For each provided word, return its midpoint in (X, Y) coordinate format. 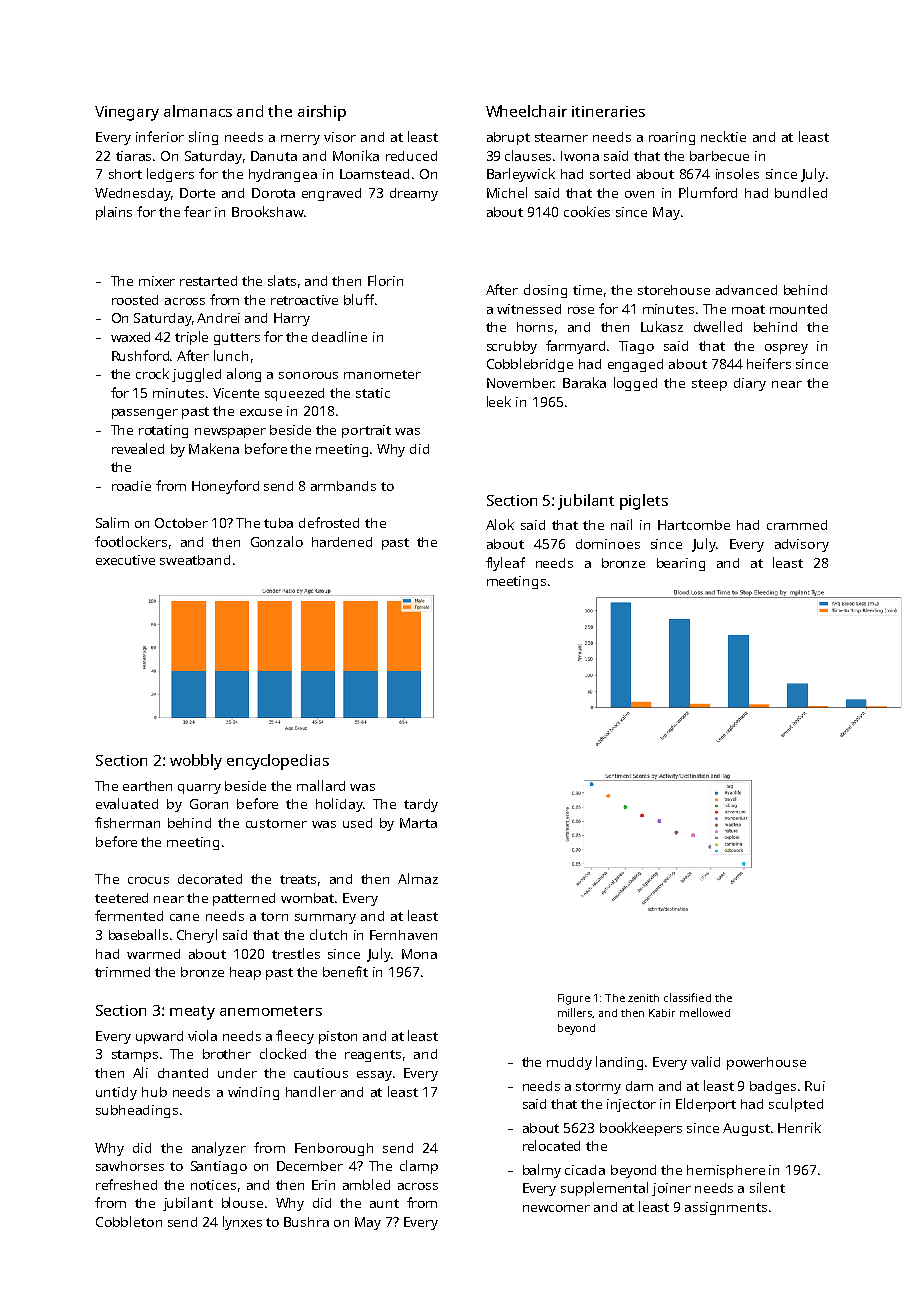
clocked (283, 1053)
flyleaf (505, 564)
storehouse (674, 290)
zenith (643, 998)
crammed (797, 525)
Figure (574, 999)
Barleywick (521, 175)
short (125, 174)
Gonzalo (277, 541)
